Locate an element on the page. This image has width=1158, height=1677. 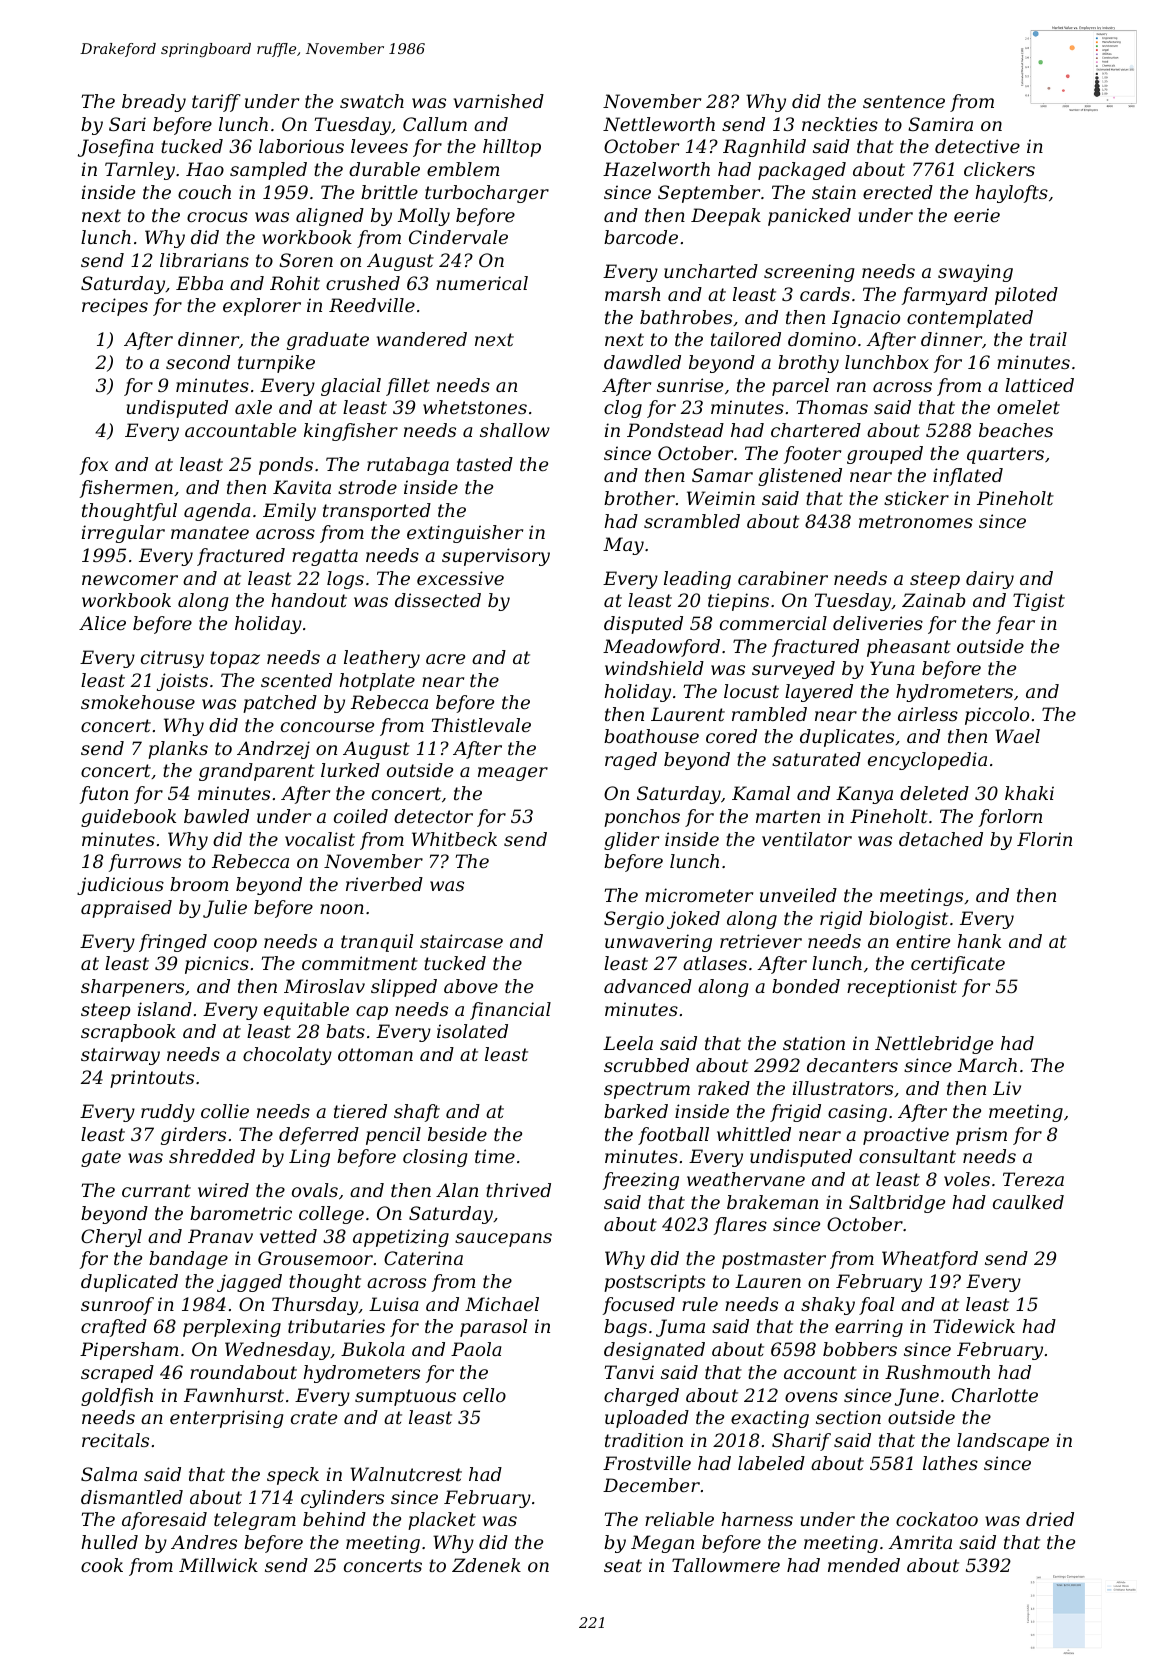
sentence is located at coordinates (904, 101).
